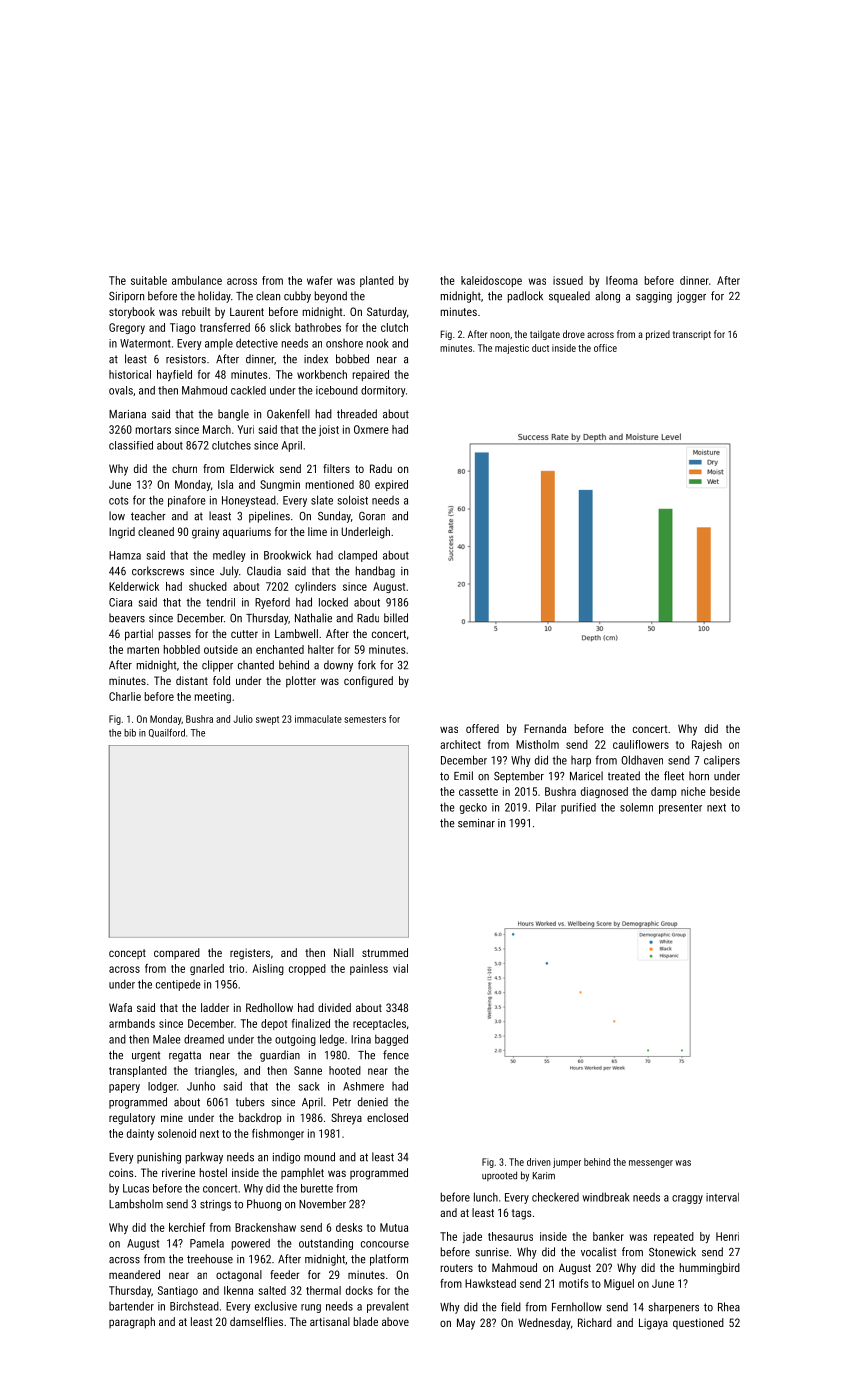 Image resolution: width=849 pixels, height=1400 pixels. What do you see at coordinates (229, 556) in the screenshot?
I see `medley` at bounding box center [229, 556].
